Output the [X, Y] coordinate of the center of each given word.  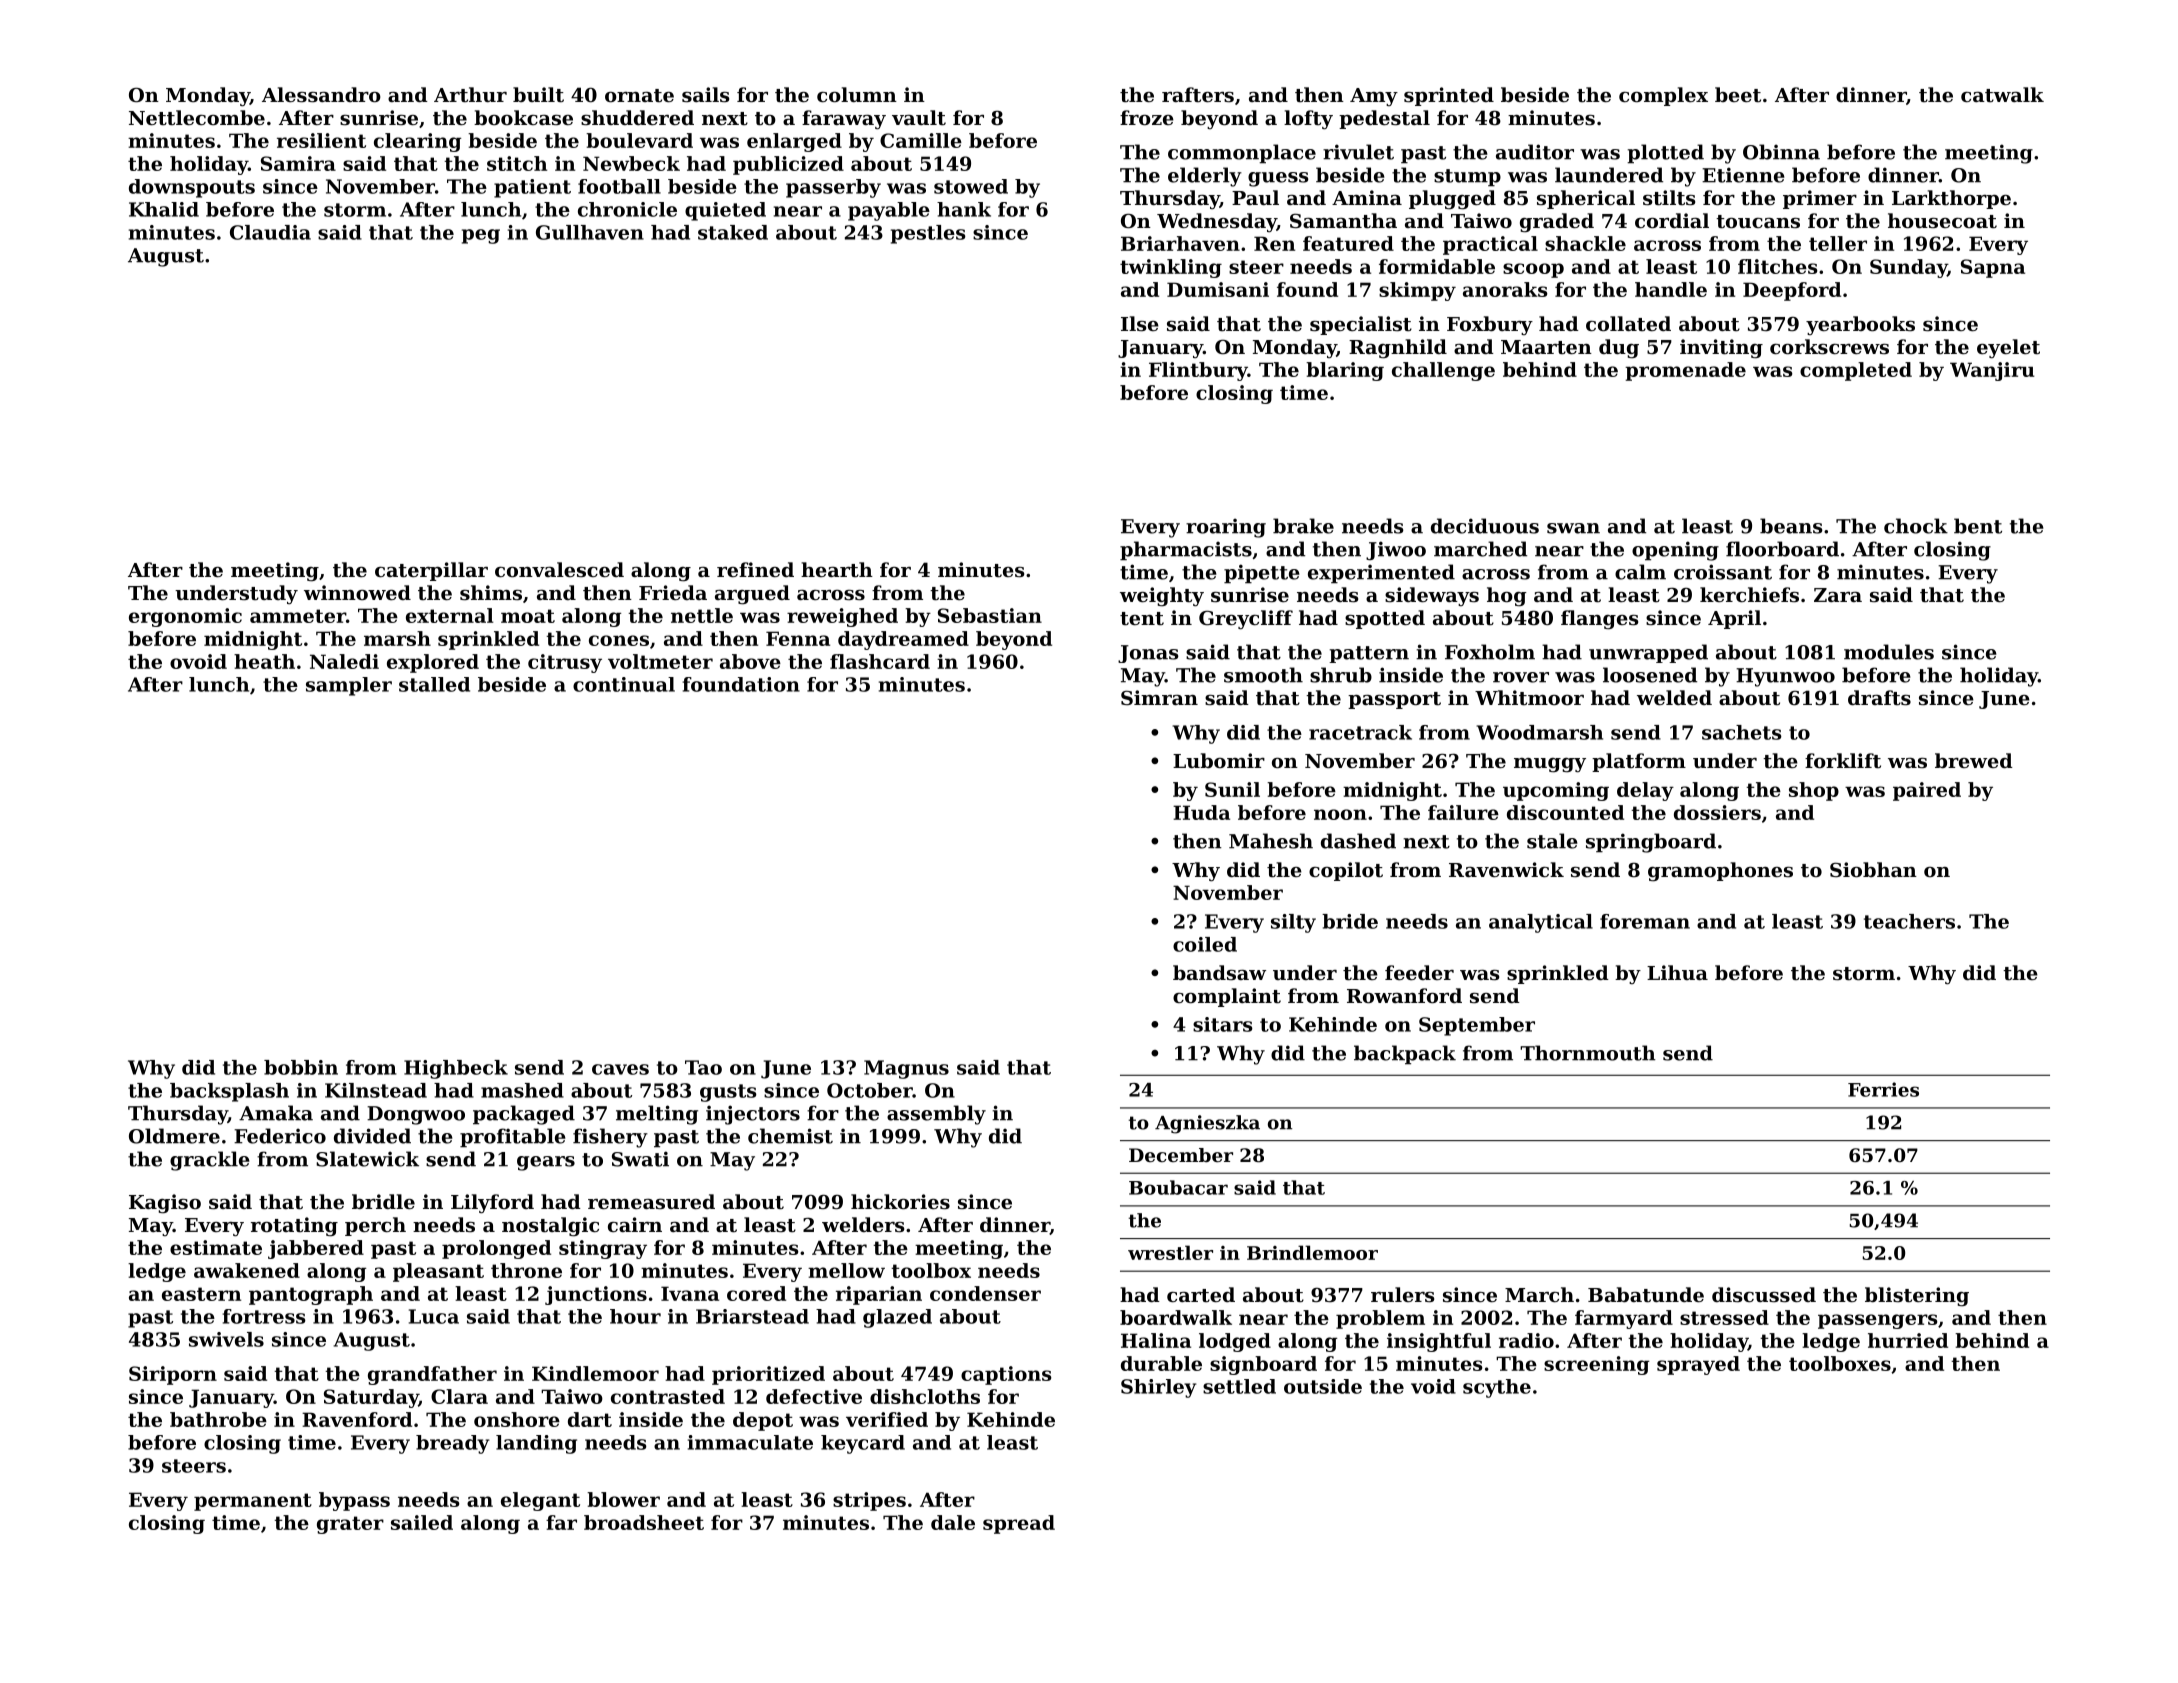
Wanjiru [1992, 371]
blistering [1917, 1297]
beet [1738, 94]
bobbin [301, 1067]
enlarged [794, 142]
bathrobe [218, 1419]
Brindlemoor [1312, 1252]
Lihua [1677, 972]
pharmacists [1186, 551]
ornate [639, 95]
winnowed [357, 592]
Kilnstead [376, 1090]
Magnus [906, 1069]
